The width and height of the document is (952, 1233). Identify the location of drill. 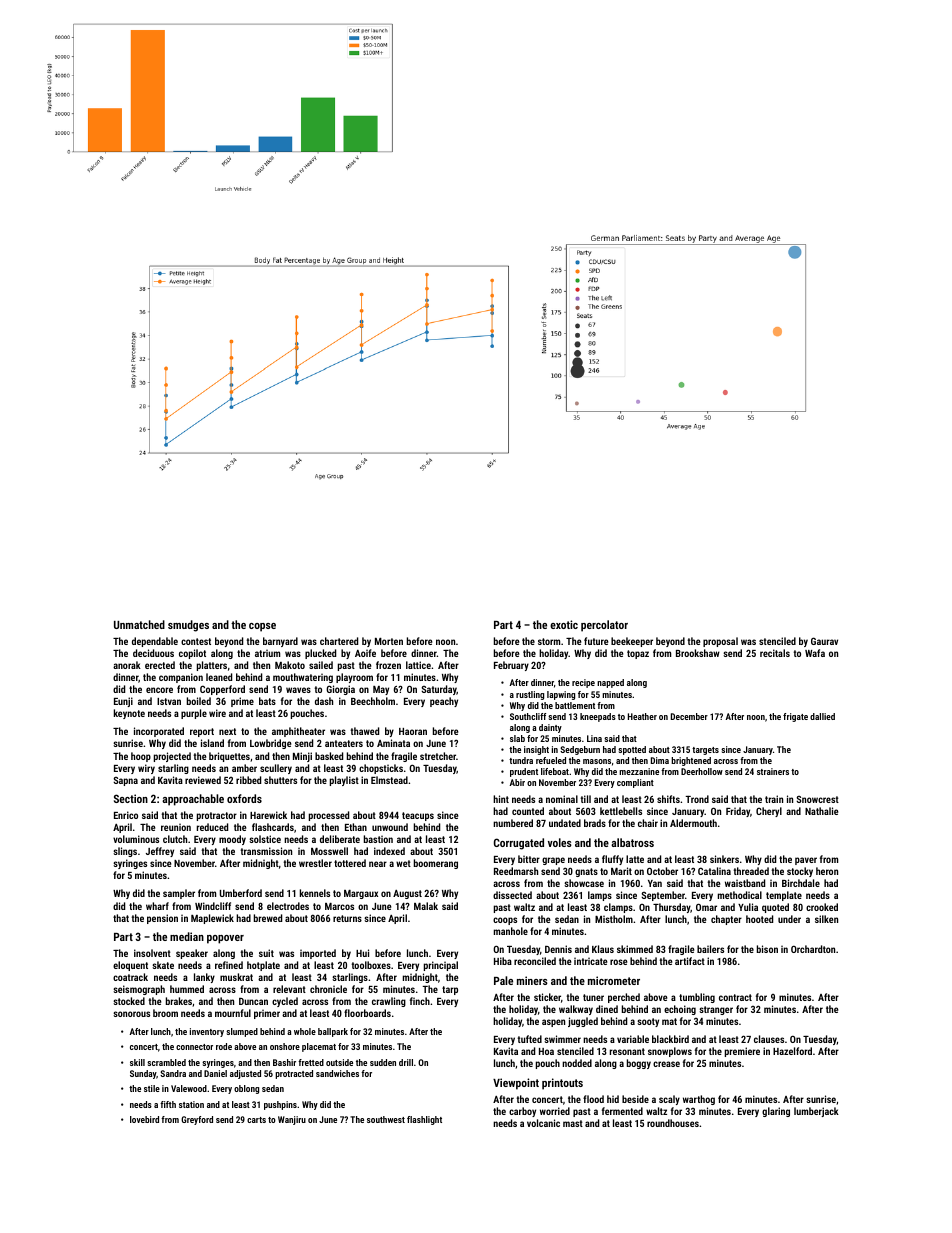
(406, 1062).
